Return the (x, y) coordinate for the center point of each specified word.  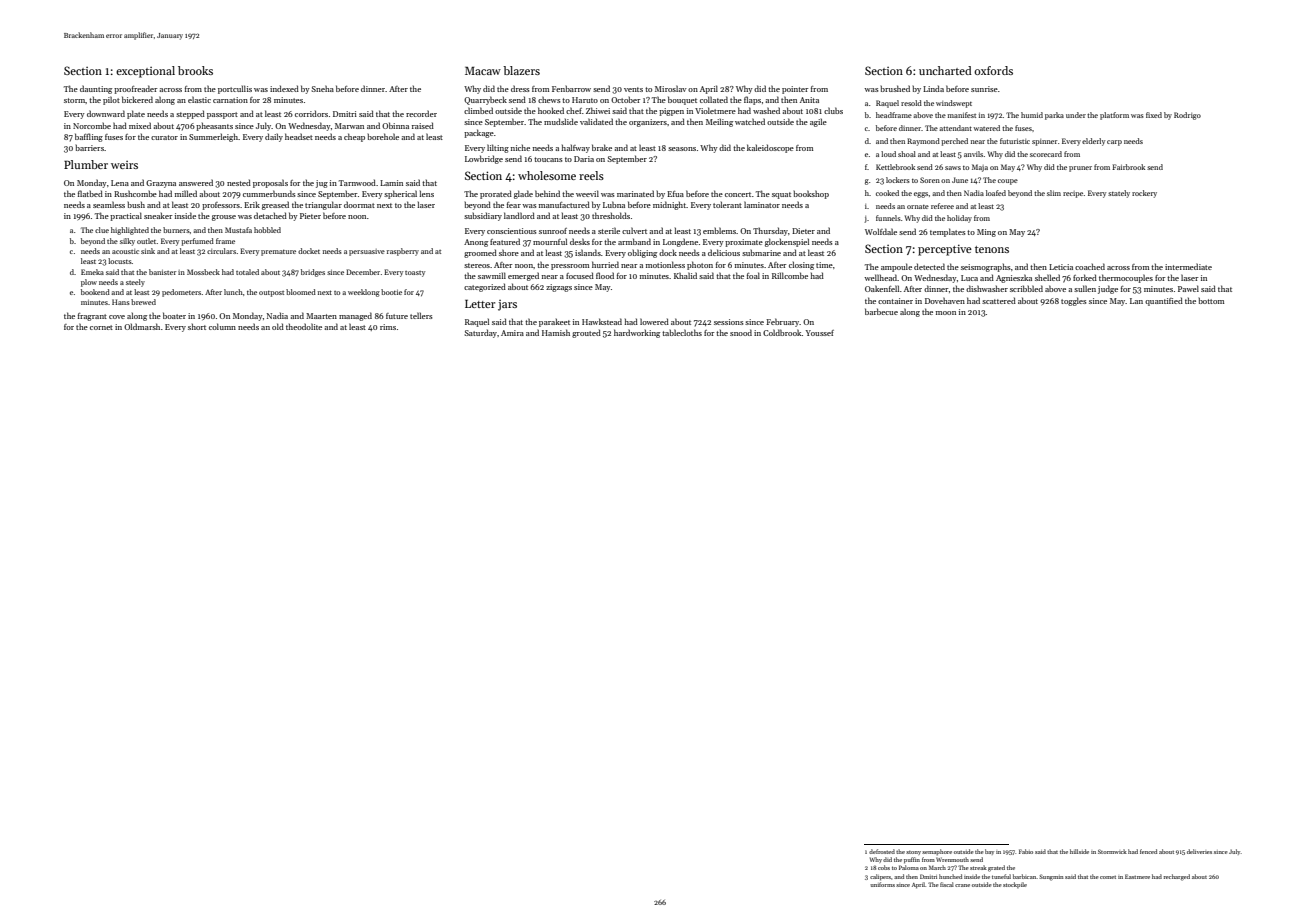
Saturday (480, 333)
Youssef (820, 333)
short (197, 326)
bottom (1211, 301)
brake (602, 147)
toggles (1073, 301)
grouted (586, 333)
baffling (89, 137)
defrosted (882, 851)
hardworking (637, 333)
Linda (933, 88)
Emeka (92, 272)
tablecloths (682, 332)
